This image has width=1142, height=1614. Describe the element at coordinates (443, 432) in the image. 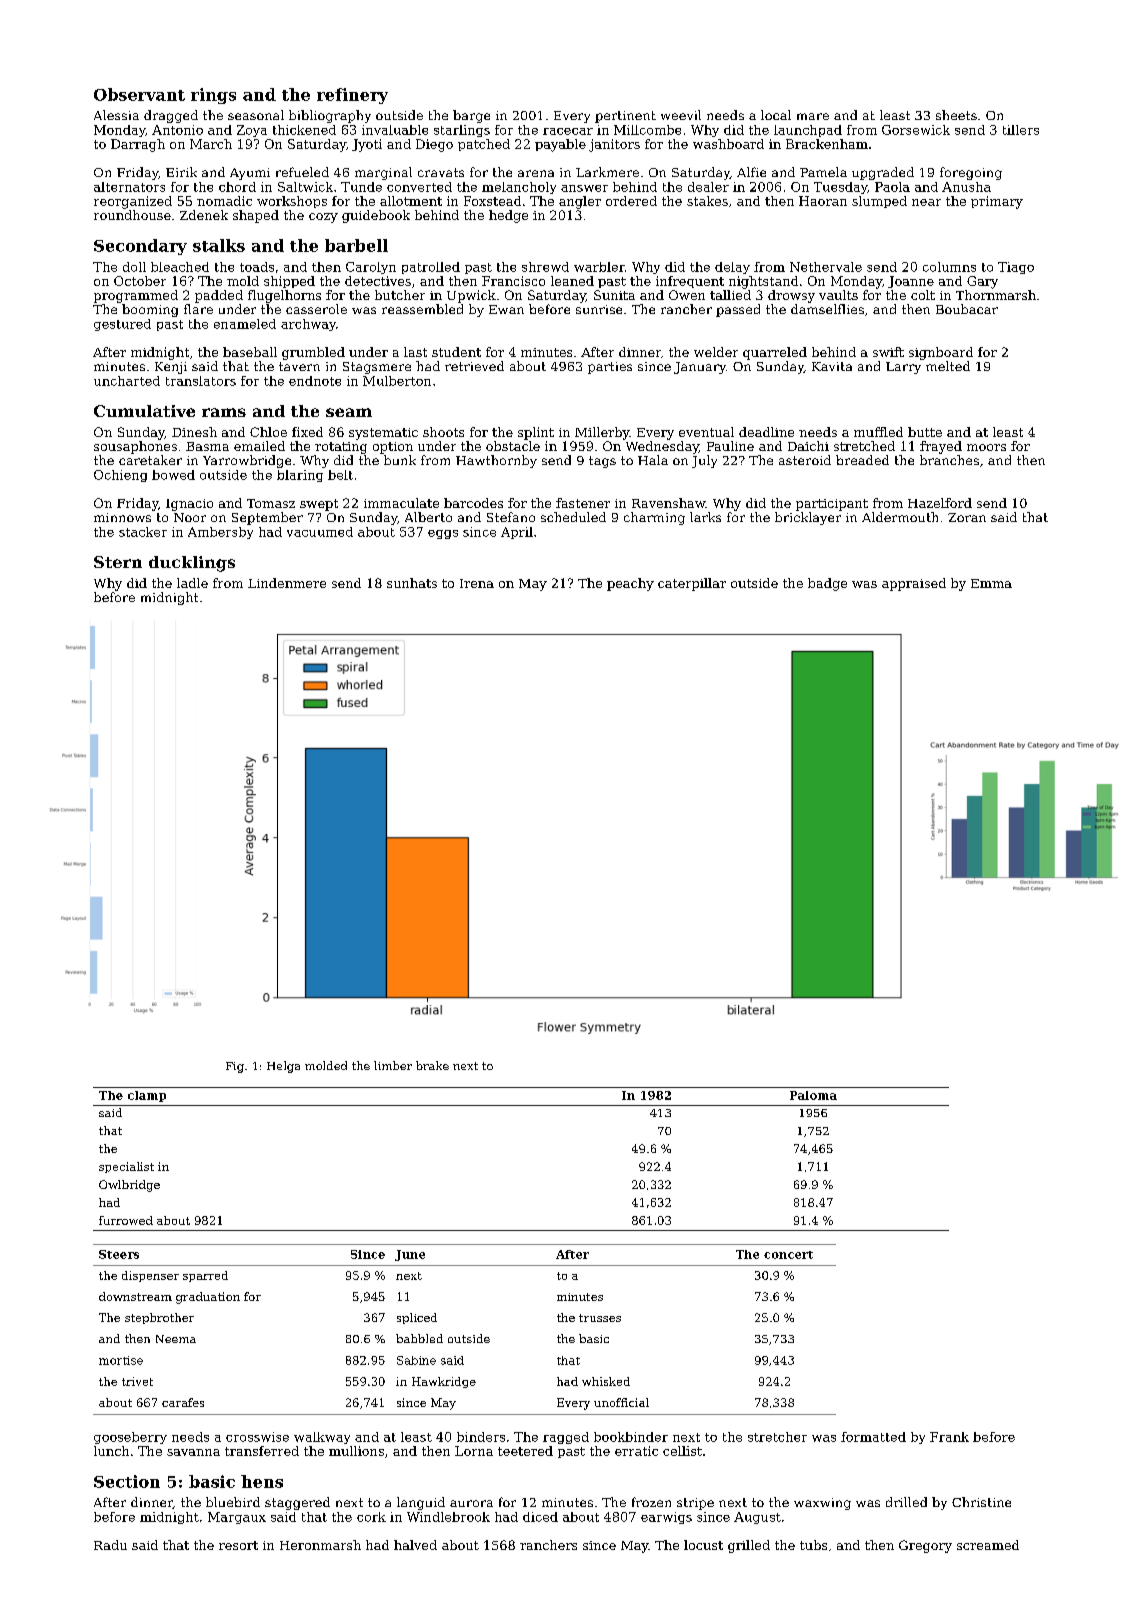

I see `shoots` at that location.
